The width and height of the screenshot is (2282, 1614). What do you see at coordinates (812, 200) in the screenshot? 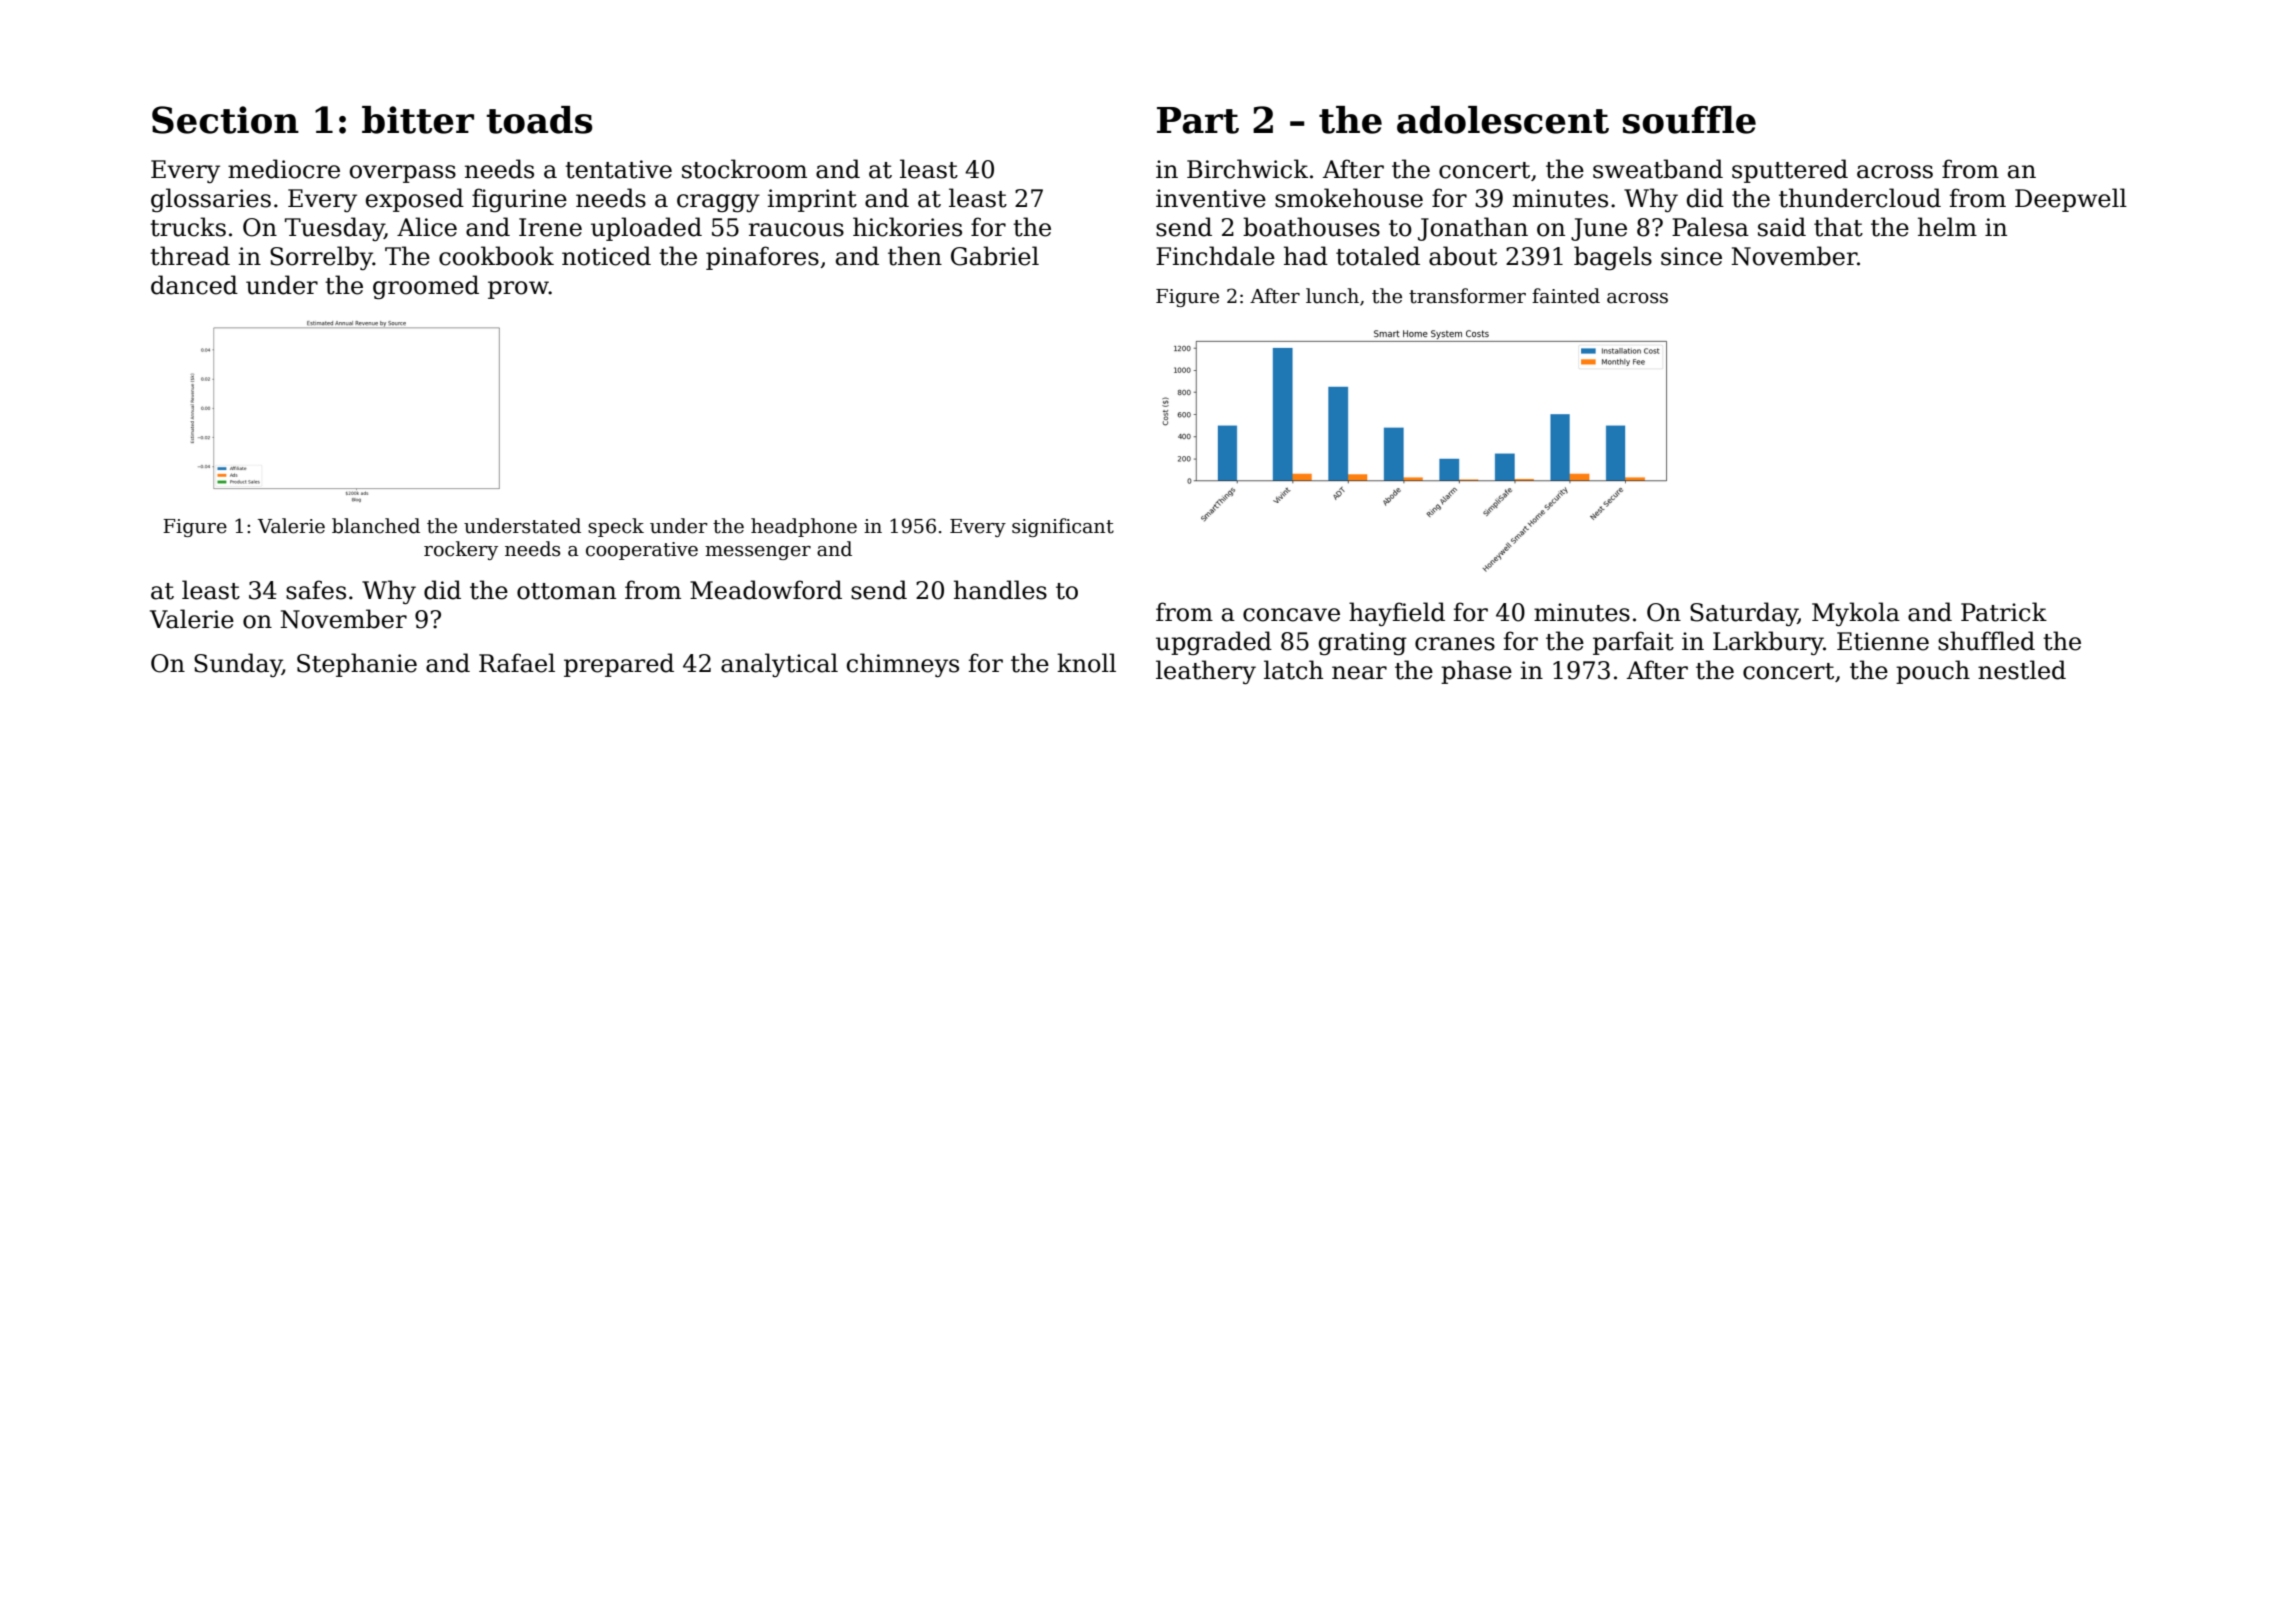
I see `imprint` at bounding box center [812, 200].
